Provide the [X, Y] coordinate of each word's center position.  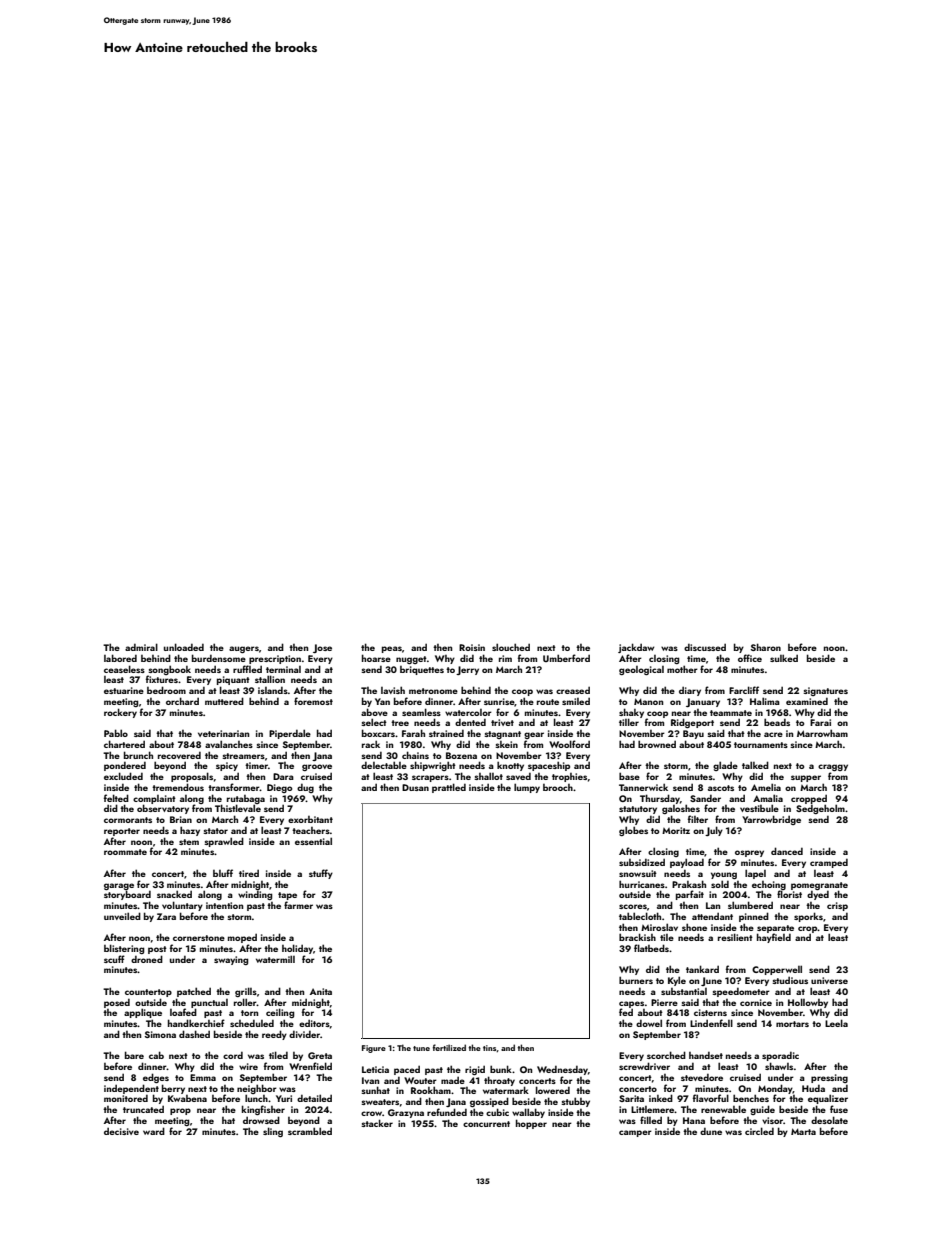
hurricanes [642, 884]
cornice [756, 1002]
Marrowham [822, 733]
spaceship [549, 766]
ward [154, 1131]
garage [119, 886]
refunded [447, 1112]
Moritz [676, 830]
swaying [231, 960]
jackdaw [636, 648]
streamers [243, 756]
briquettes [422, 670]
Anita [321, 991]
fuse [839, 1109]
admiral [141, 647]
